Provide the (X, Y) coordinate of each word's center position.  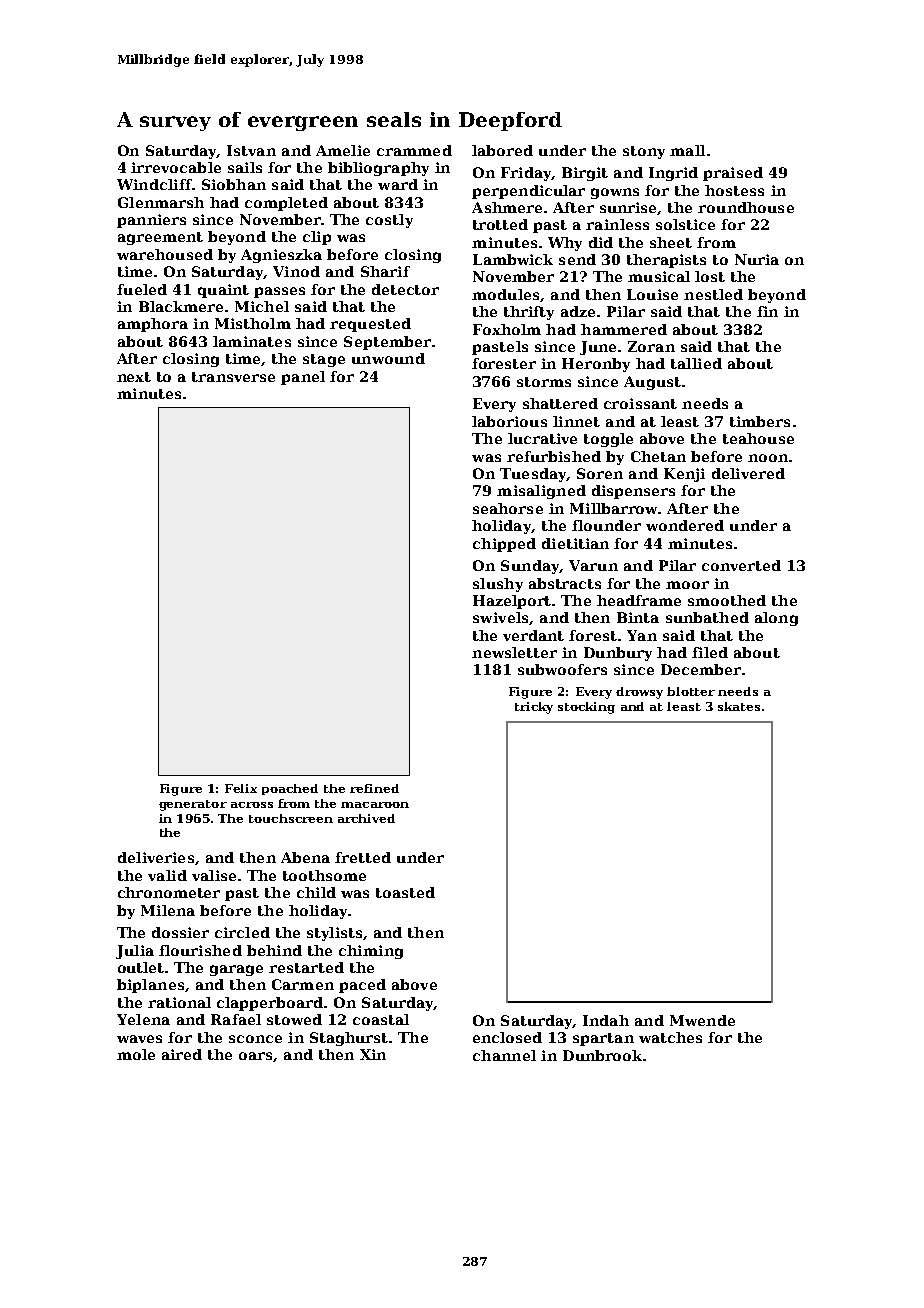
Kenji (684, 475)
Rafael (236, 1019)
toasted (405, 892)
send (577, 259)
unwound (388, 358)
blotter (691, 691)
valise (214, 875)
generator (193, 805)
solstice (685, 224)
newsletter (514, 652)
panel (303, 378)
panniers (151, 221)
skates (739, 706)
